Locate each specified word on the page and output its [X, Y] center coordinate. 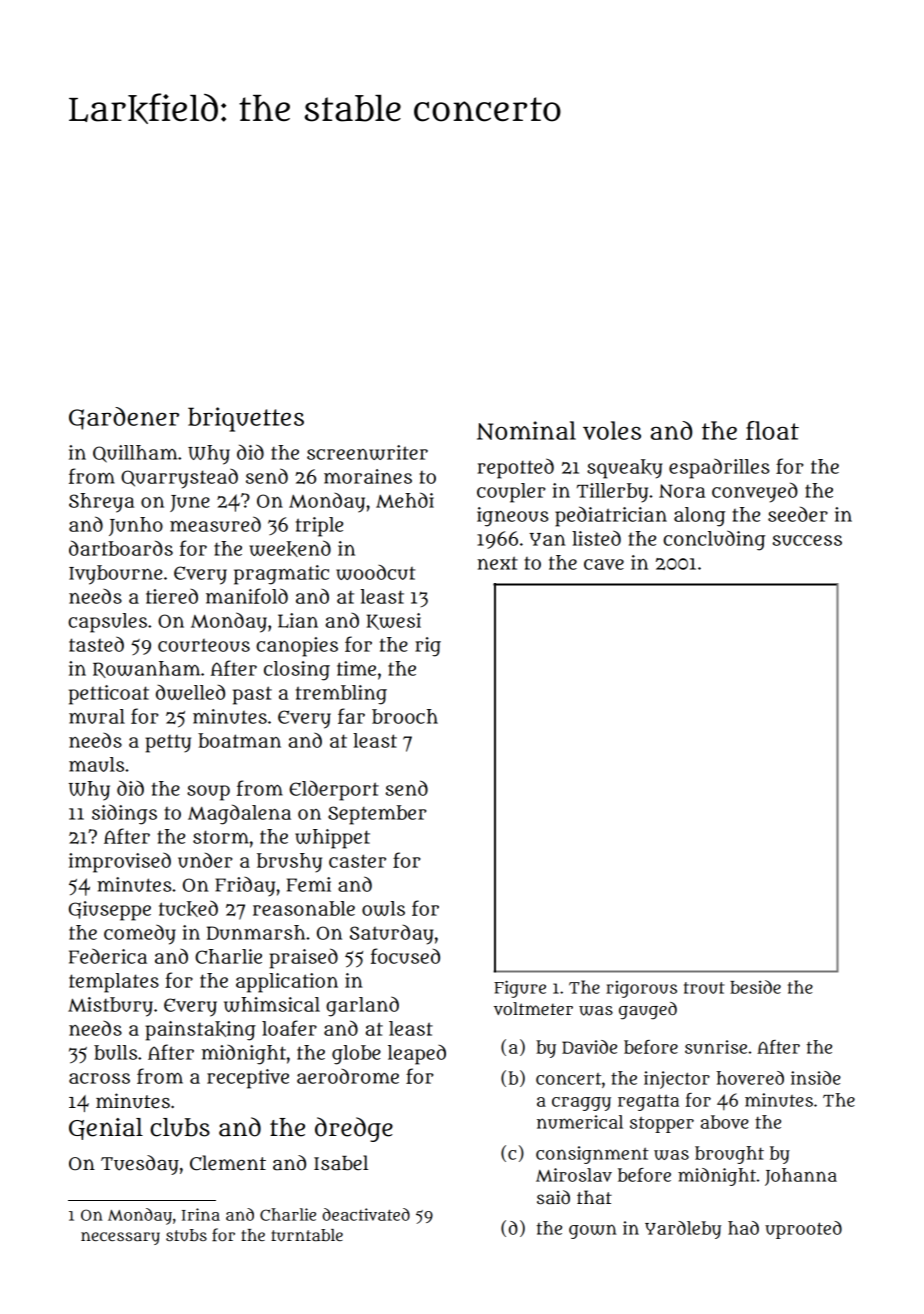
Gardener [124, 418]
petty [168, 744]
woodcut [375, 572]
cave [604, 564]
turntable [307, 1235]
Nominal [526, 430]
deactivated [366, 1214]
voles [612, 430]
